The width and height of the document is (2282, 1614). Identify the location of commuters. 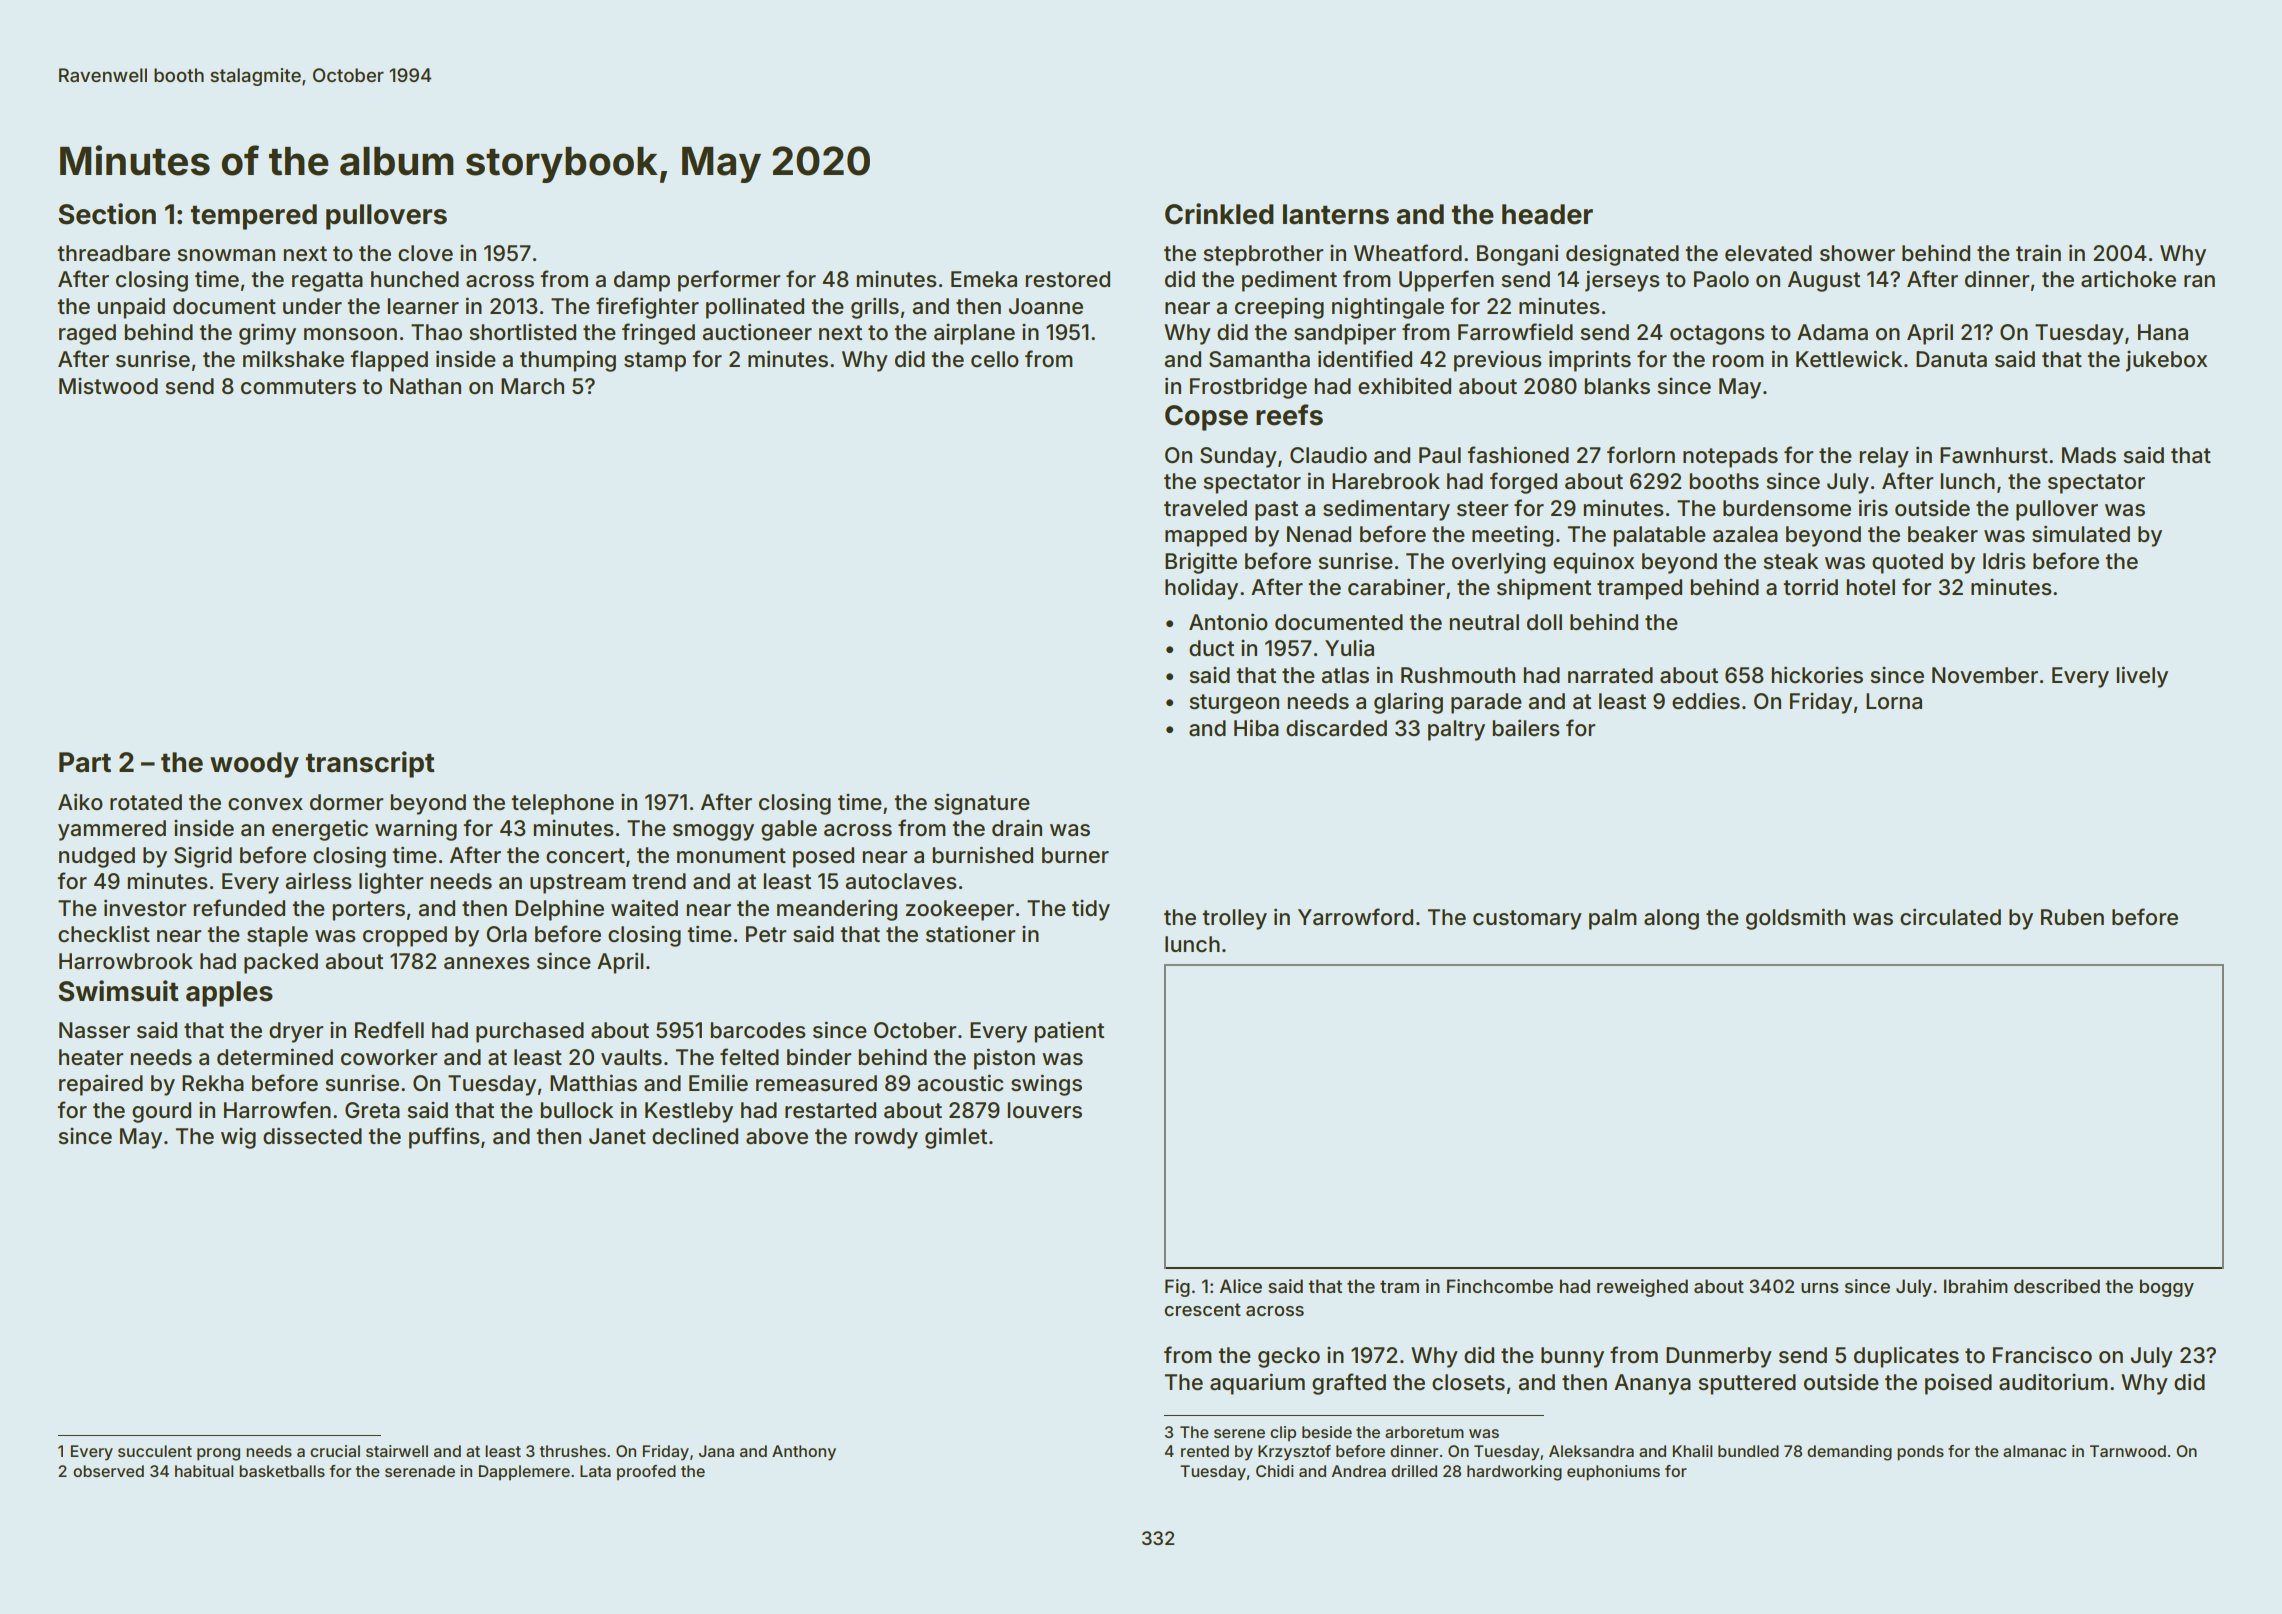
(298, 387).
